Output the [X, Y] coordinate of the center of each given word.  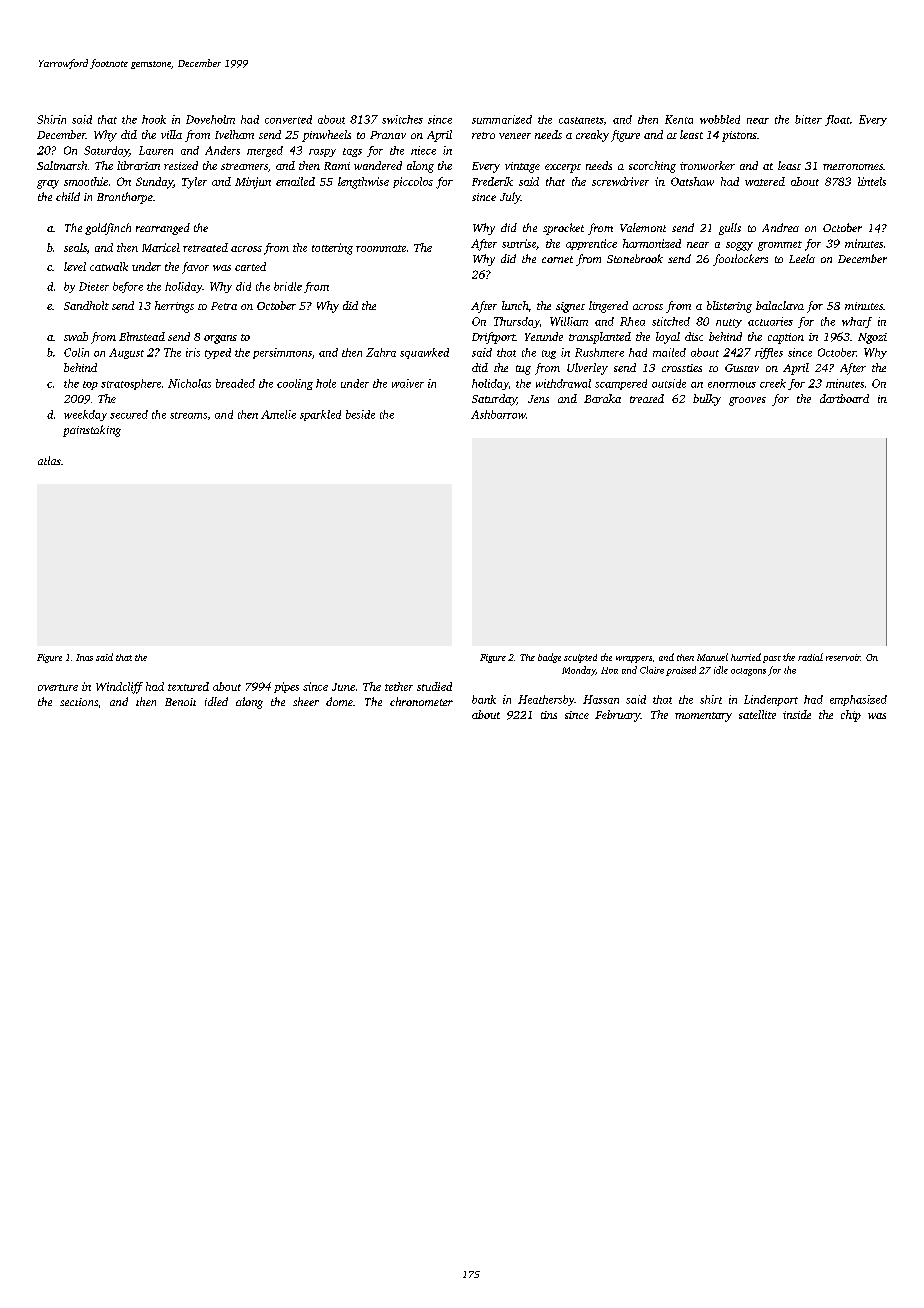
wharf [857, 322]
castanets [581, 120]
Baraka [602, 398]
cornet [557, 259]
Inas [84, 657]
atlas [49, 460]
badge [549, 658]
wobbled [720, 119]
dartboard [844, 398]
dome [339, 701]
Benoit [180, 702]
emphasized [858, 700]
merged [265, 151]
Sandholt [86, 305]
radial [810, 657]
